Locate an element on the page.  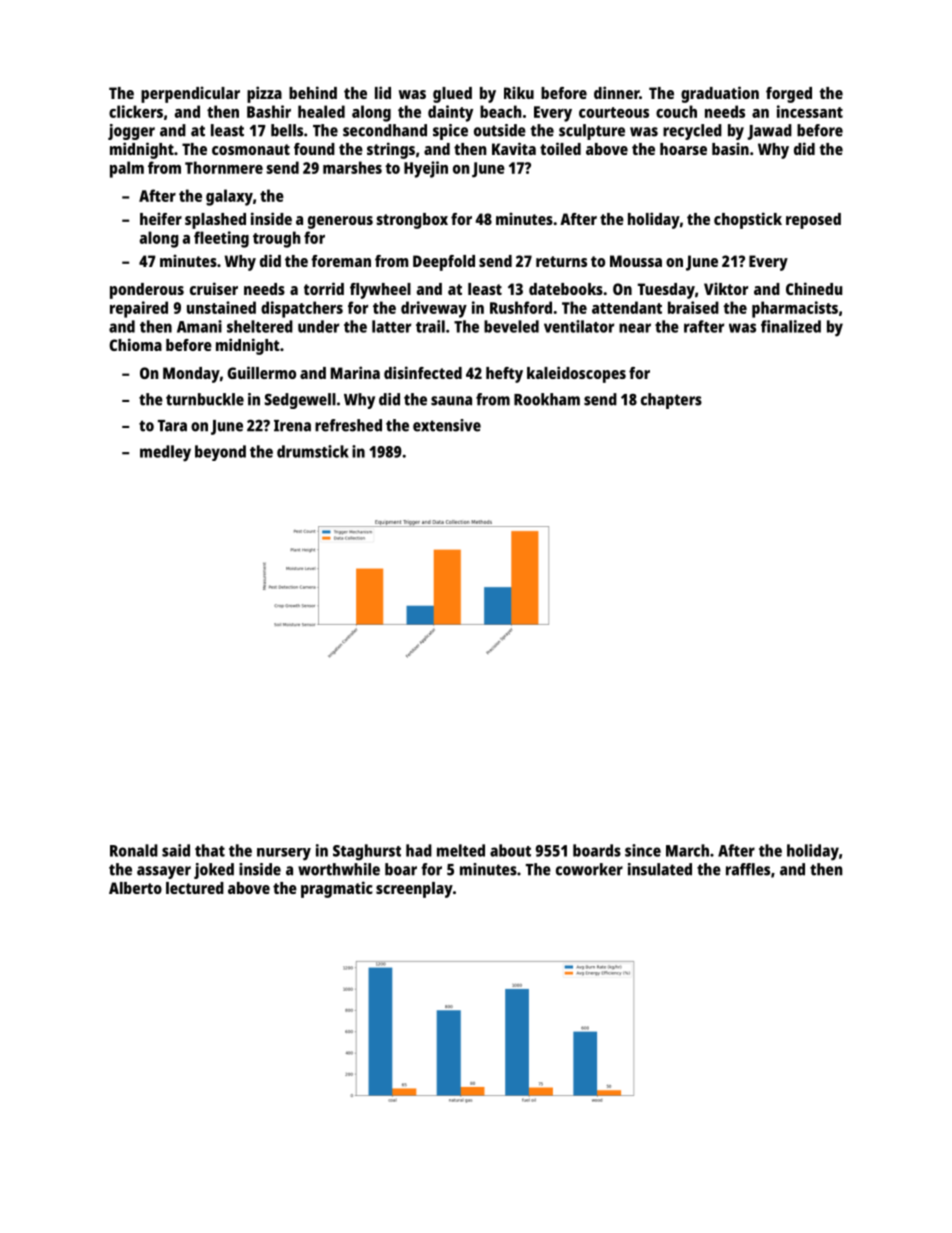
behind is located at coordinates (313, 92).
